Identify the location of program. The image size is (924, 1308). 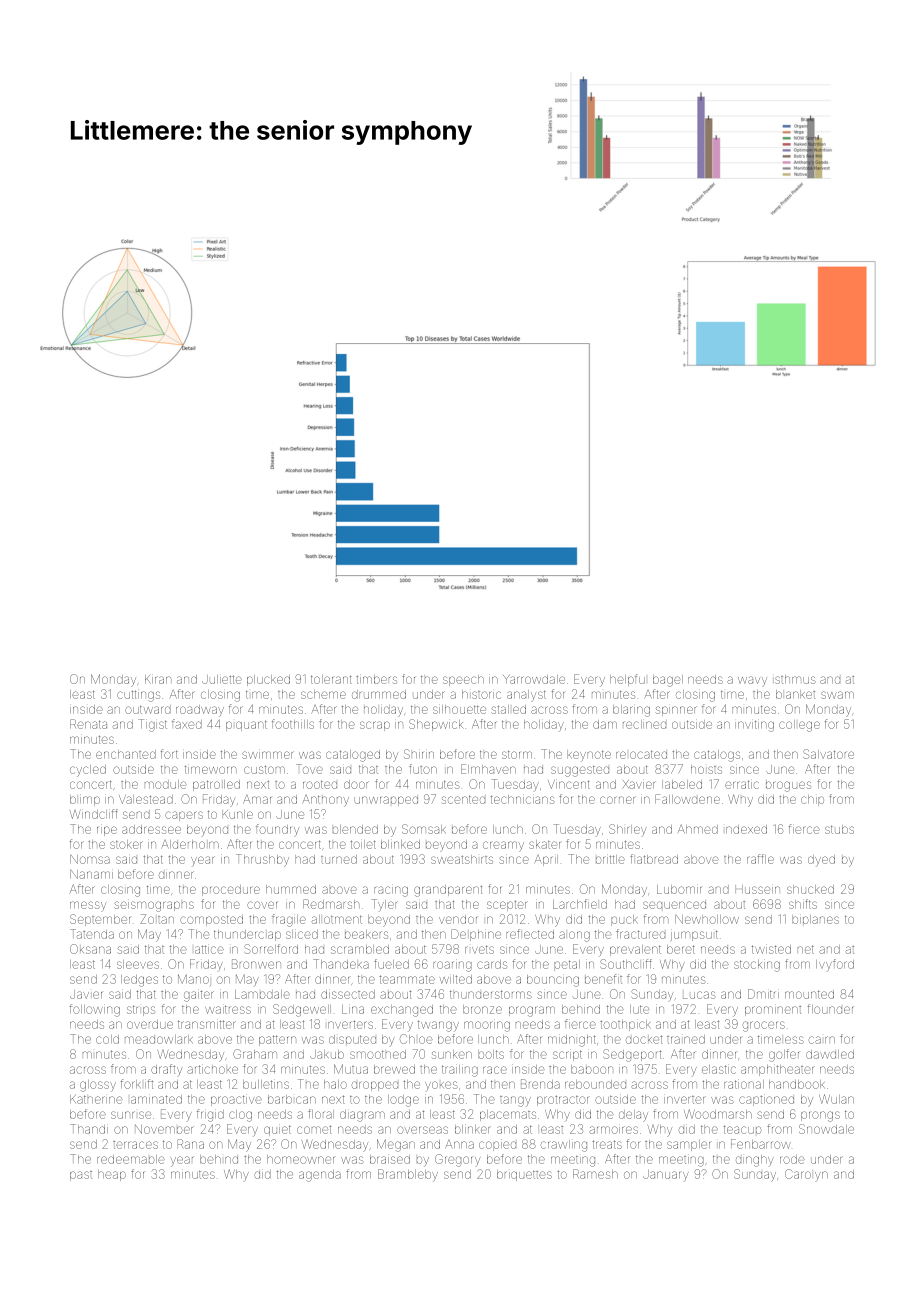
(532, 1011).
